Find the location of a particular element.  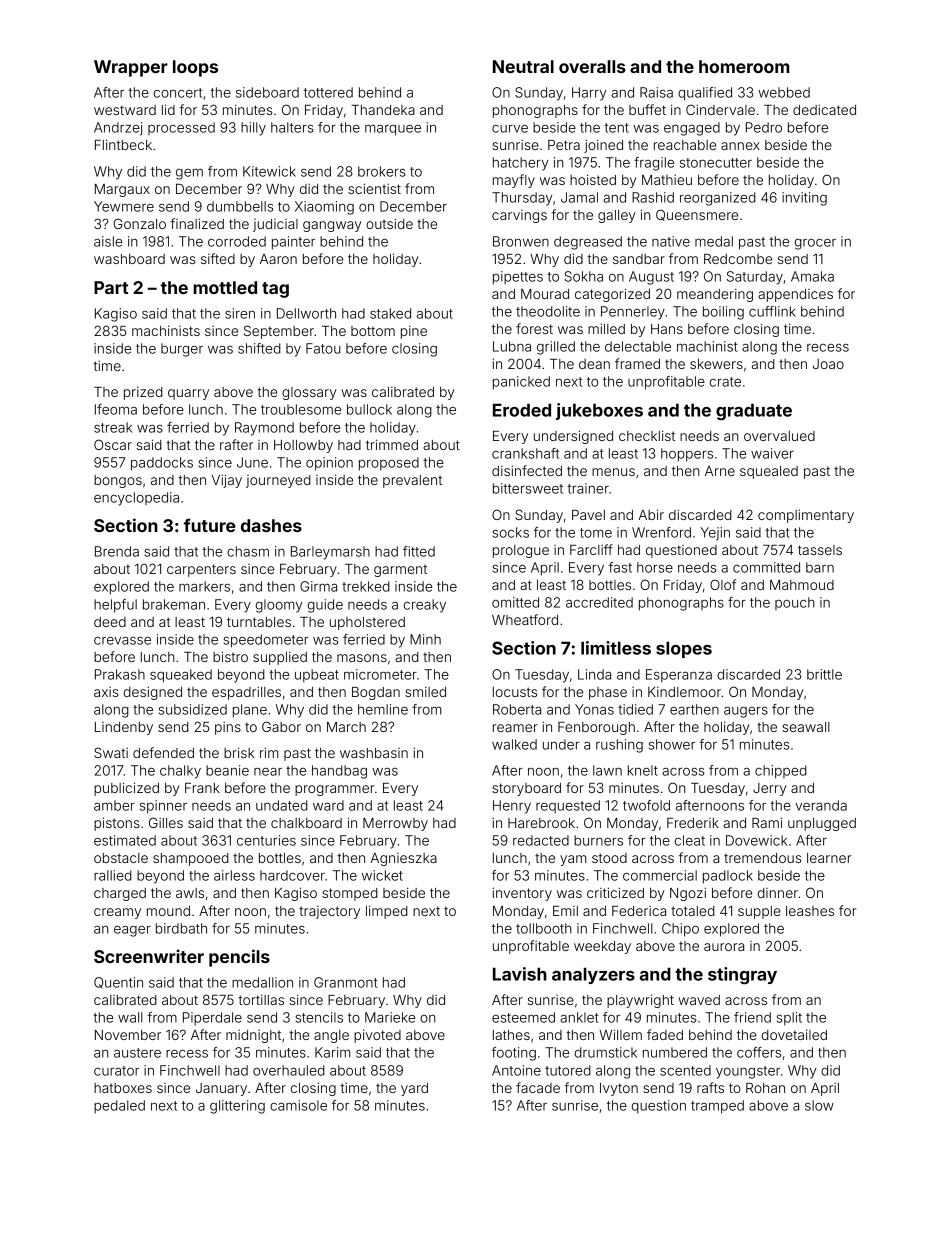

Barleymarsh is located at coordinates (330, 553).
